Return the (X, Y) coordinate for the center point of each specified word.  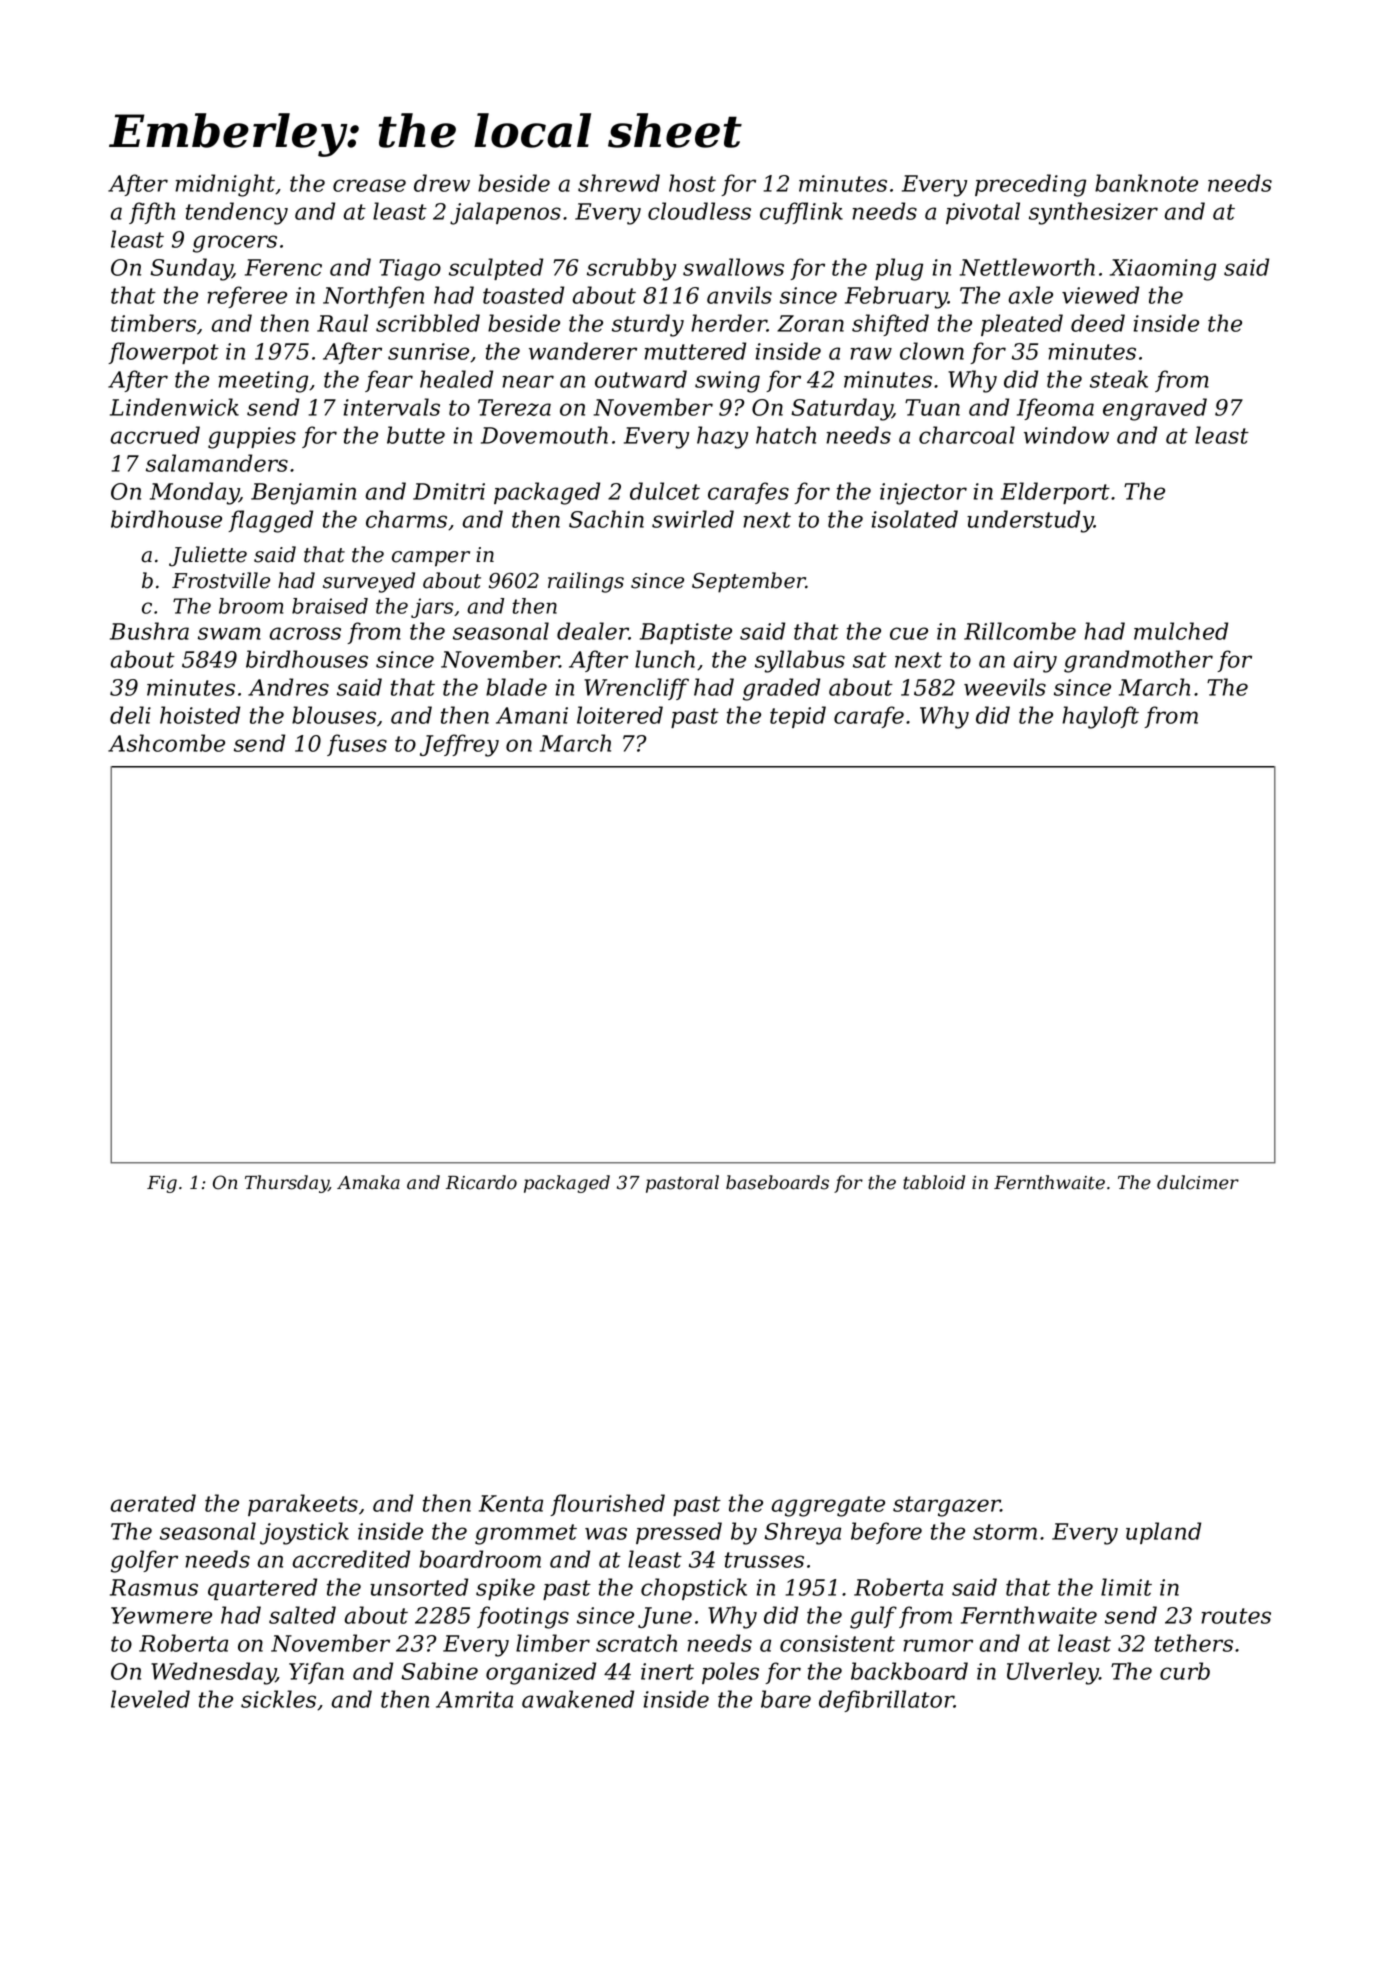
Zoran (810, 323)
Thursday (287, 1184)
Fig (162, 1184)
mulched (1181, 631)
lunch (665, 659)
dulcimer (1198, 1182)
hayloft (1100, 717)
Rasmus (154, 1587)
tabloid (934, 1182)
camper (431, 559)
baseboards (777, 1182)
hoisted (200, 715)
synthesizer (1093, 213)
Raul (342, 323)
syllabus (800, 661)
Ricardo (481, 1182)
